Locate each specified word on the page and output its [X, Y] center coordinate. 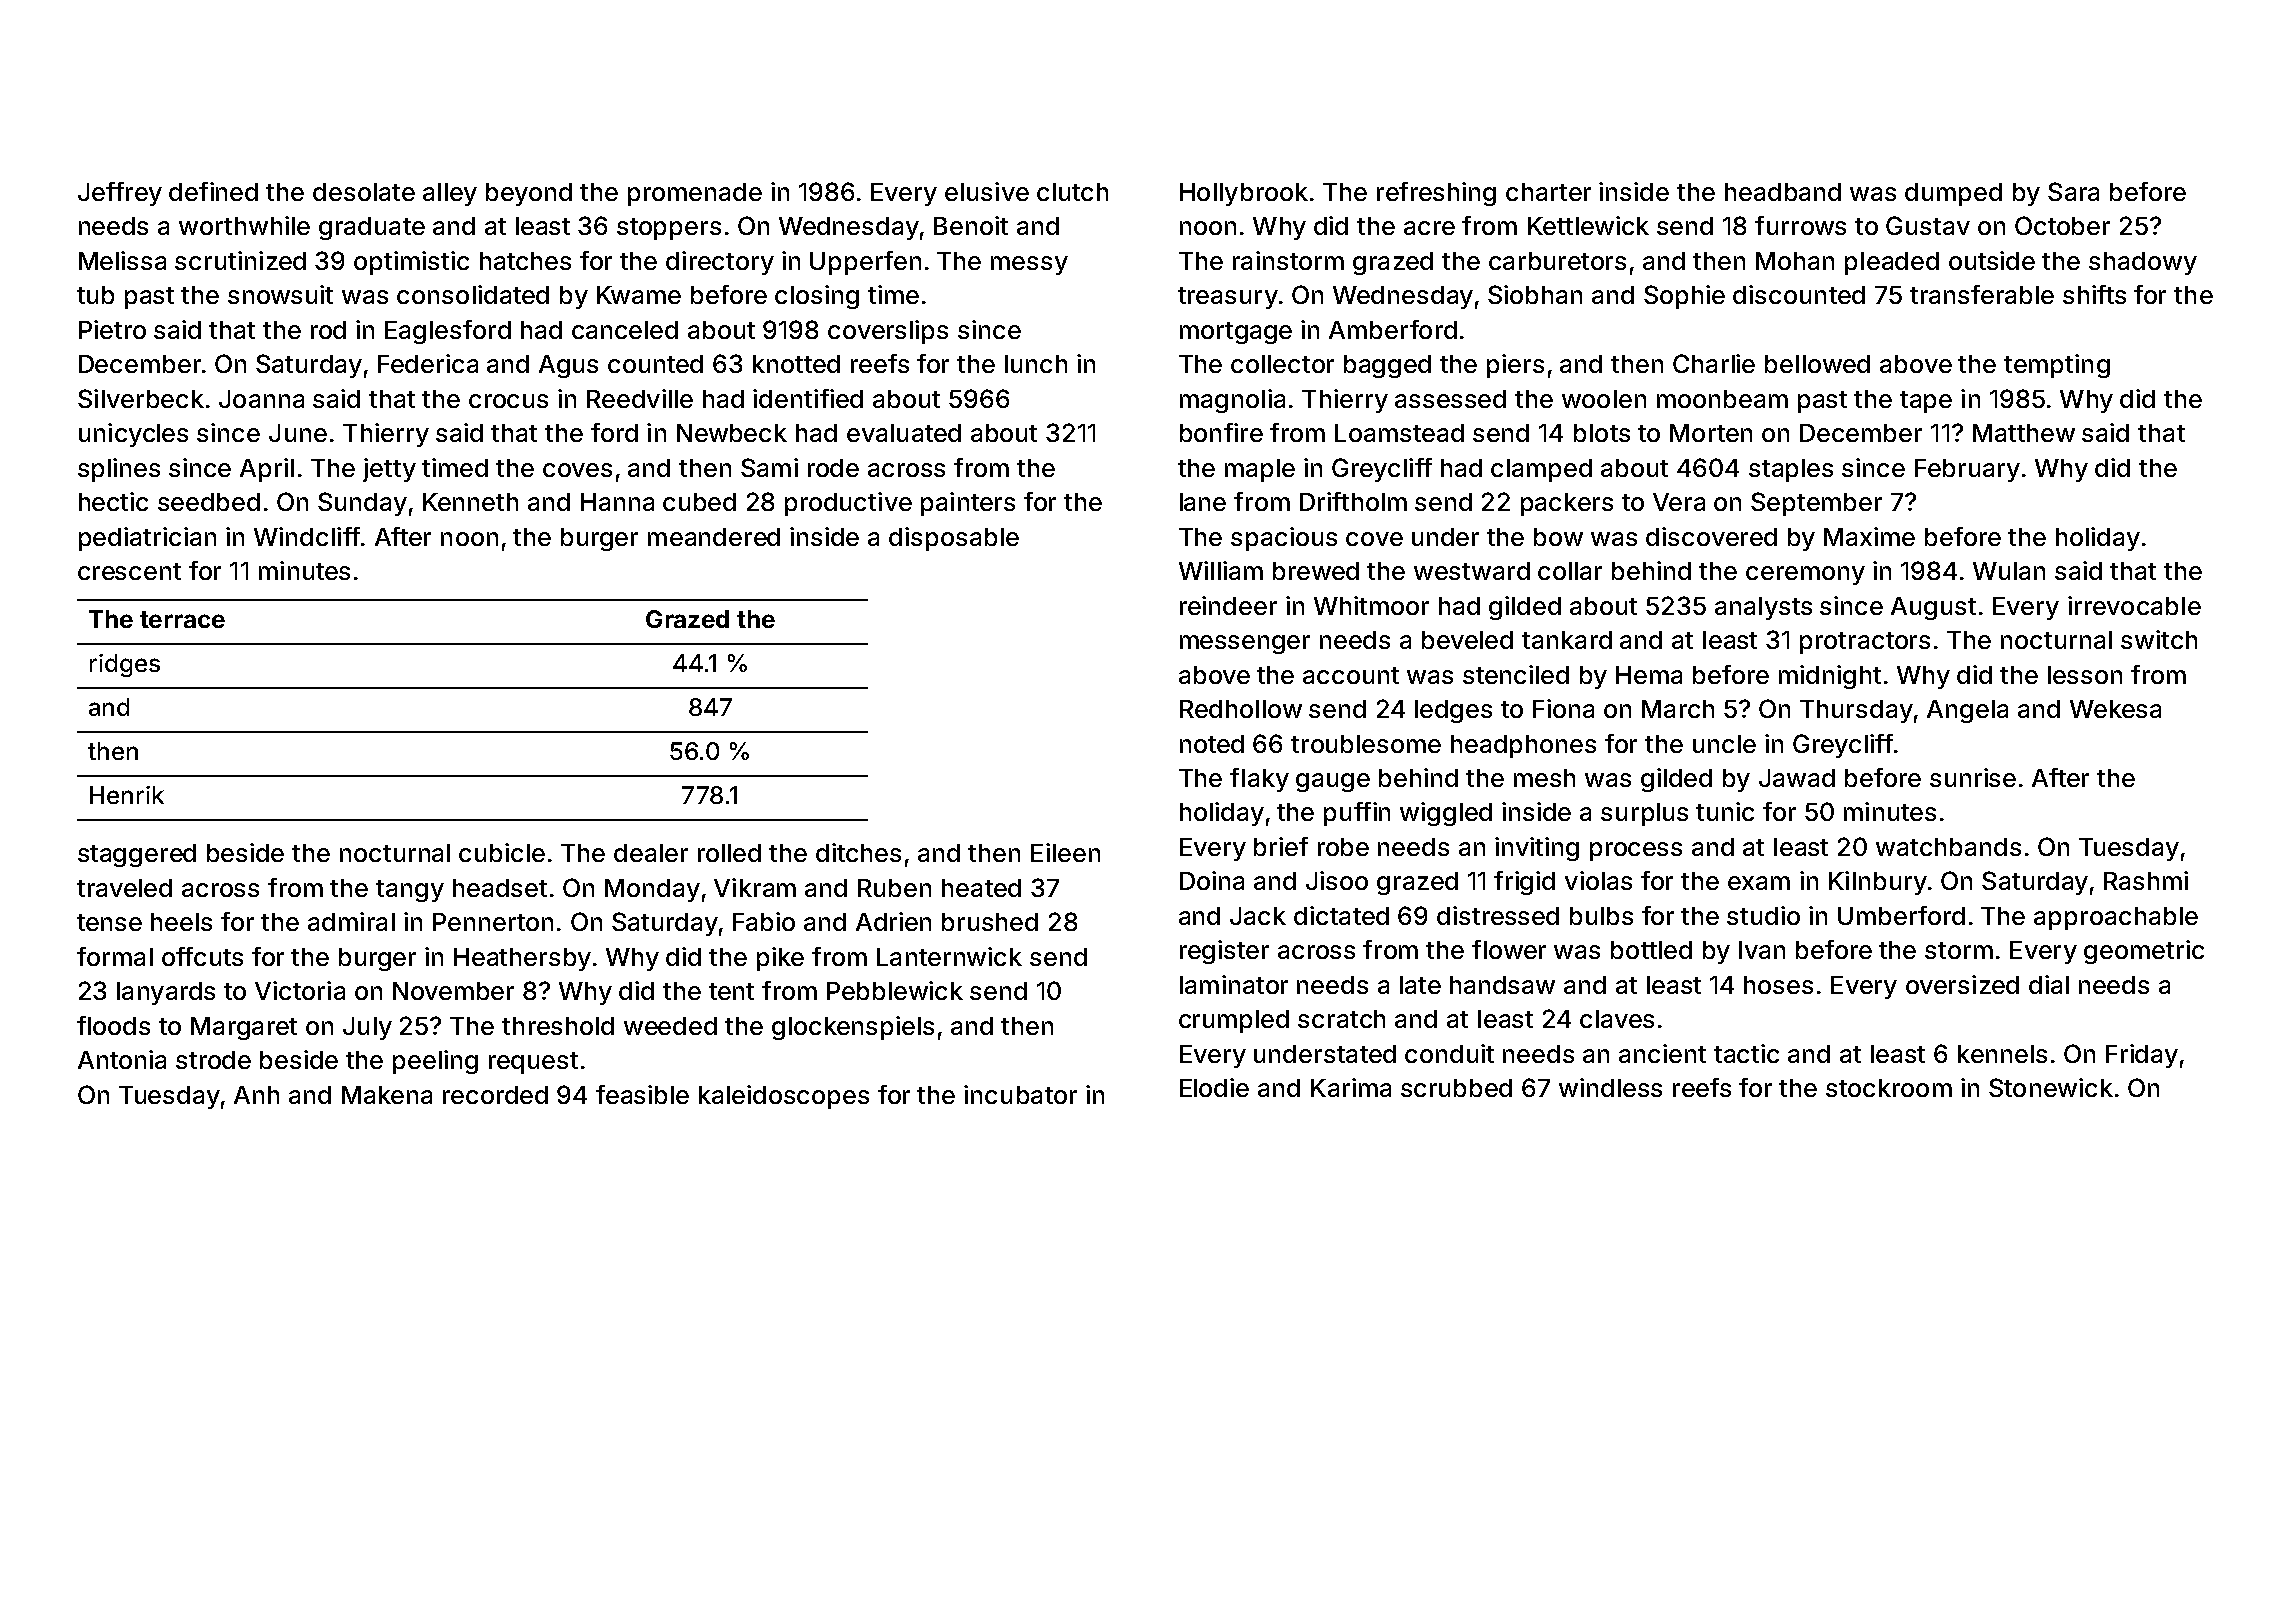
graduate [372, 228]
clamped [1541, 470]
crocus [508, 401]
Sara [2073, 191]
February [1967, 470]
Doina [1212, 880]
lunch [1036, 364]
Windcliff [307, 536]
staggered [137, 855]
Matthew [2024, 433]
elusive [987, 191]
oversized [1962, 984]
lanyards [166, 993]
